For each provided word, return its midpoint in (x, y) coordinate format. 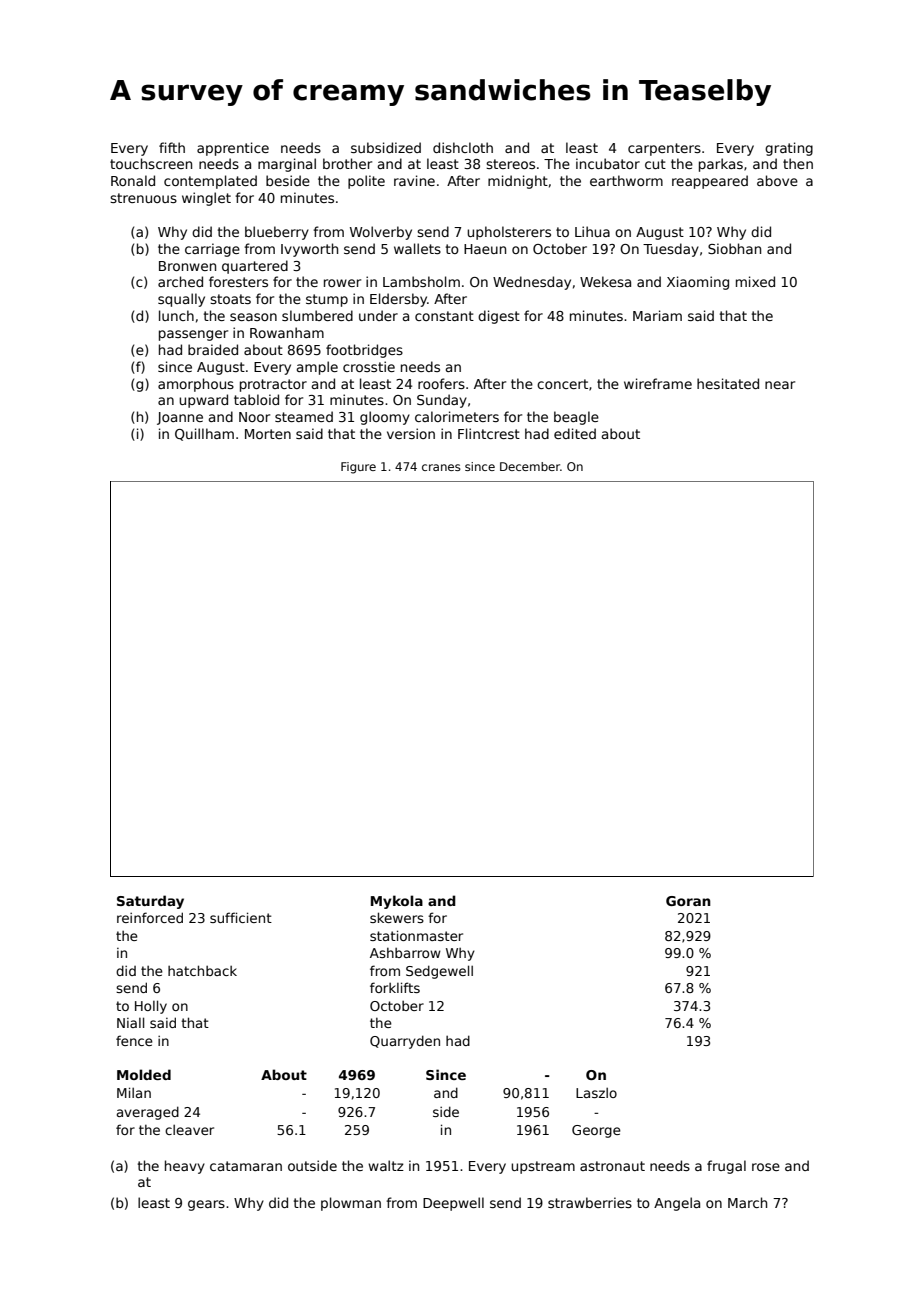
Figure (358, 468)
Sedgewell (439, 972)
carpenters (664, 149)
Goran (688, 901)
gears (206, 1205)
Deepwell (453, 1204)
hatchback (202, 970)
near (780, 385)
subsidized (386, 147)
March (747, 1202)
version (411, 433)
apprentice (233, 149)
